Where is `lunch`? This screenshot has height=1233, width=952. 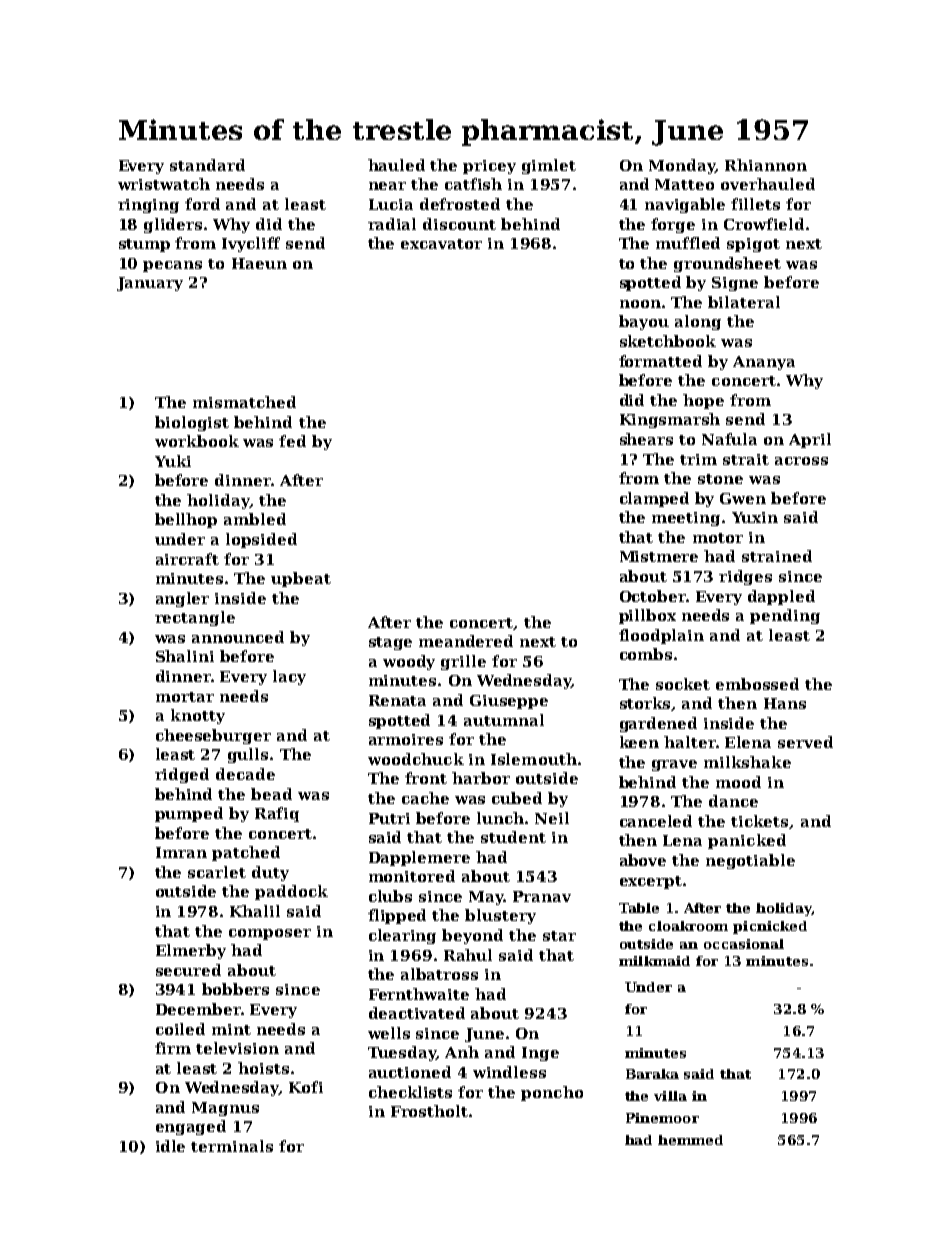 lunch is located at coordinates (500, 818).
